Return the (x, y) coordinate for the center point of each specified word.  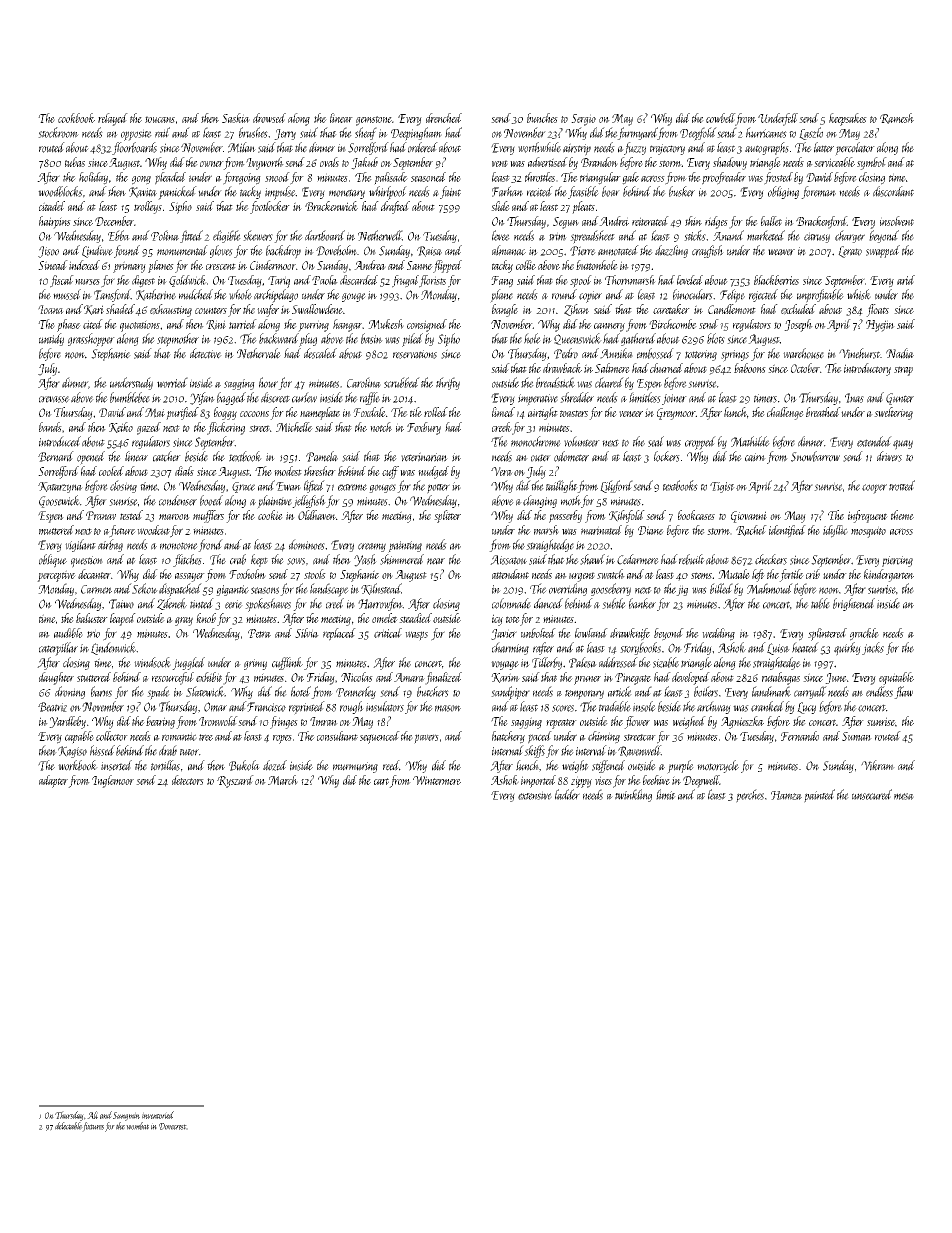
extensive (535, 795)
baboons (750, 368)
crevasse (54, 399)
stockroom (58, 132)
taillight (561, 486)
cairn (755, 457)
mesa (904, 796)
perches (750, 796)
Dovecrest (172, 1126)
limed (503, 412)
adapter (53, 781)
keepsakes (848, 119)
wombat (137, 1126)
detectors (188, 780)
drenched (444, 118)
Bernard (56, 456)
